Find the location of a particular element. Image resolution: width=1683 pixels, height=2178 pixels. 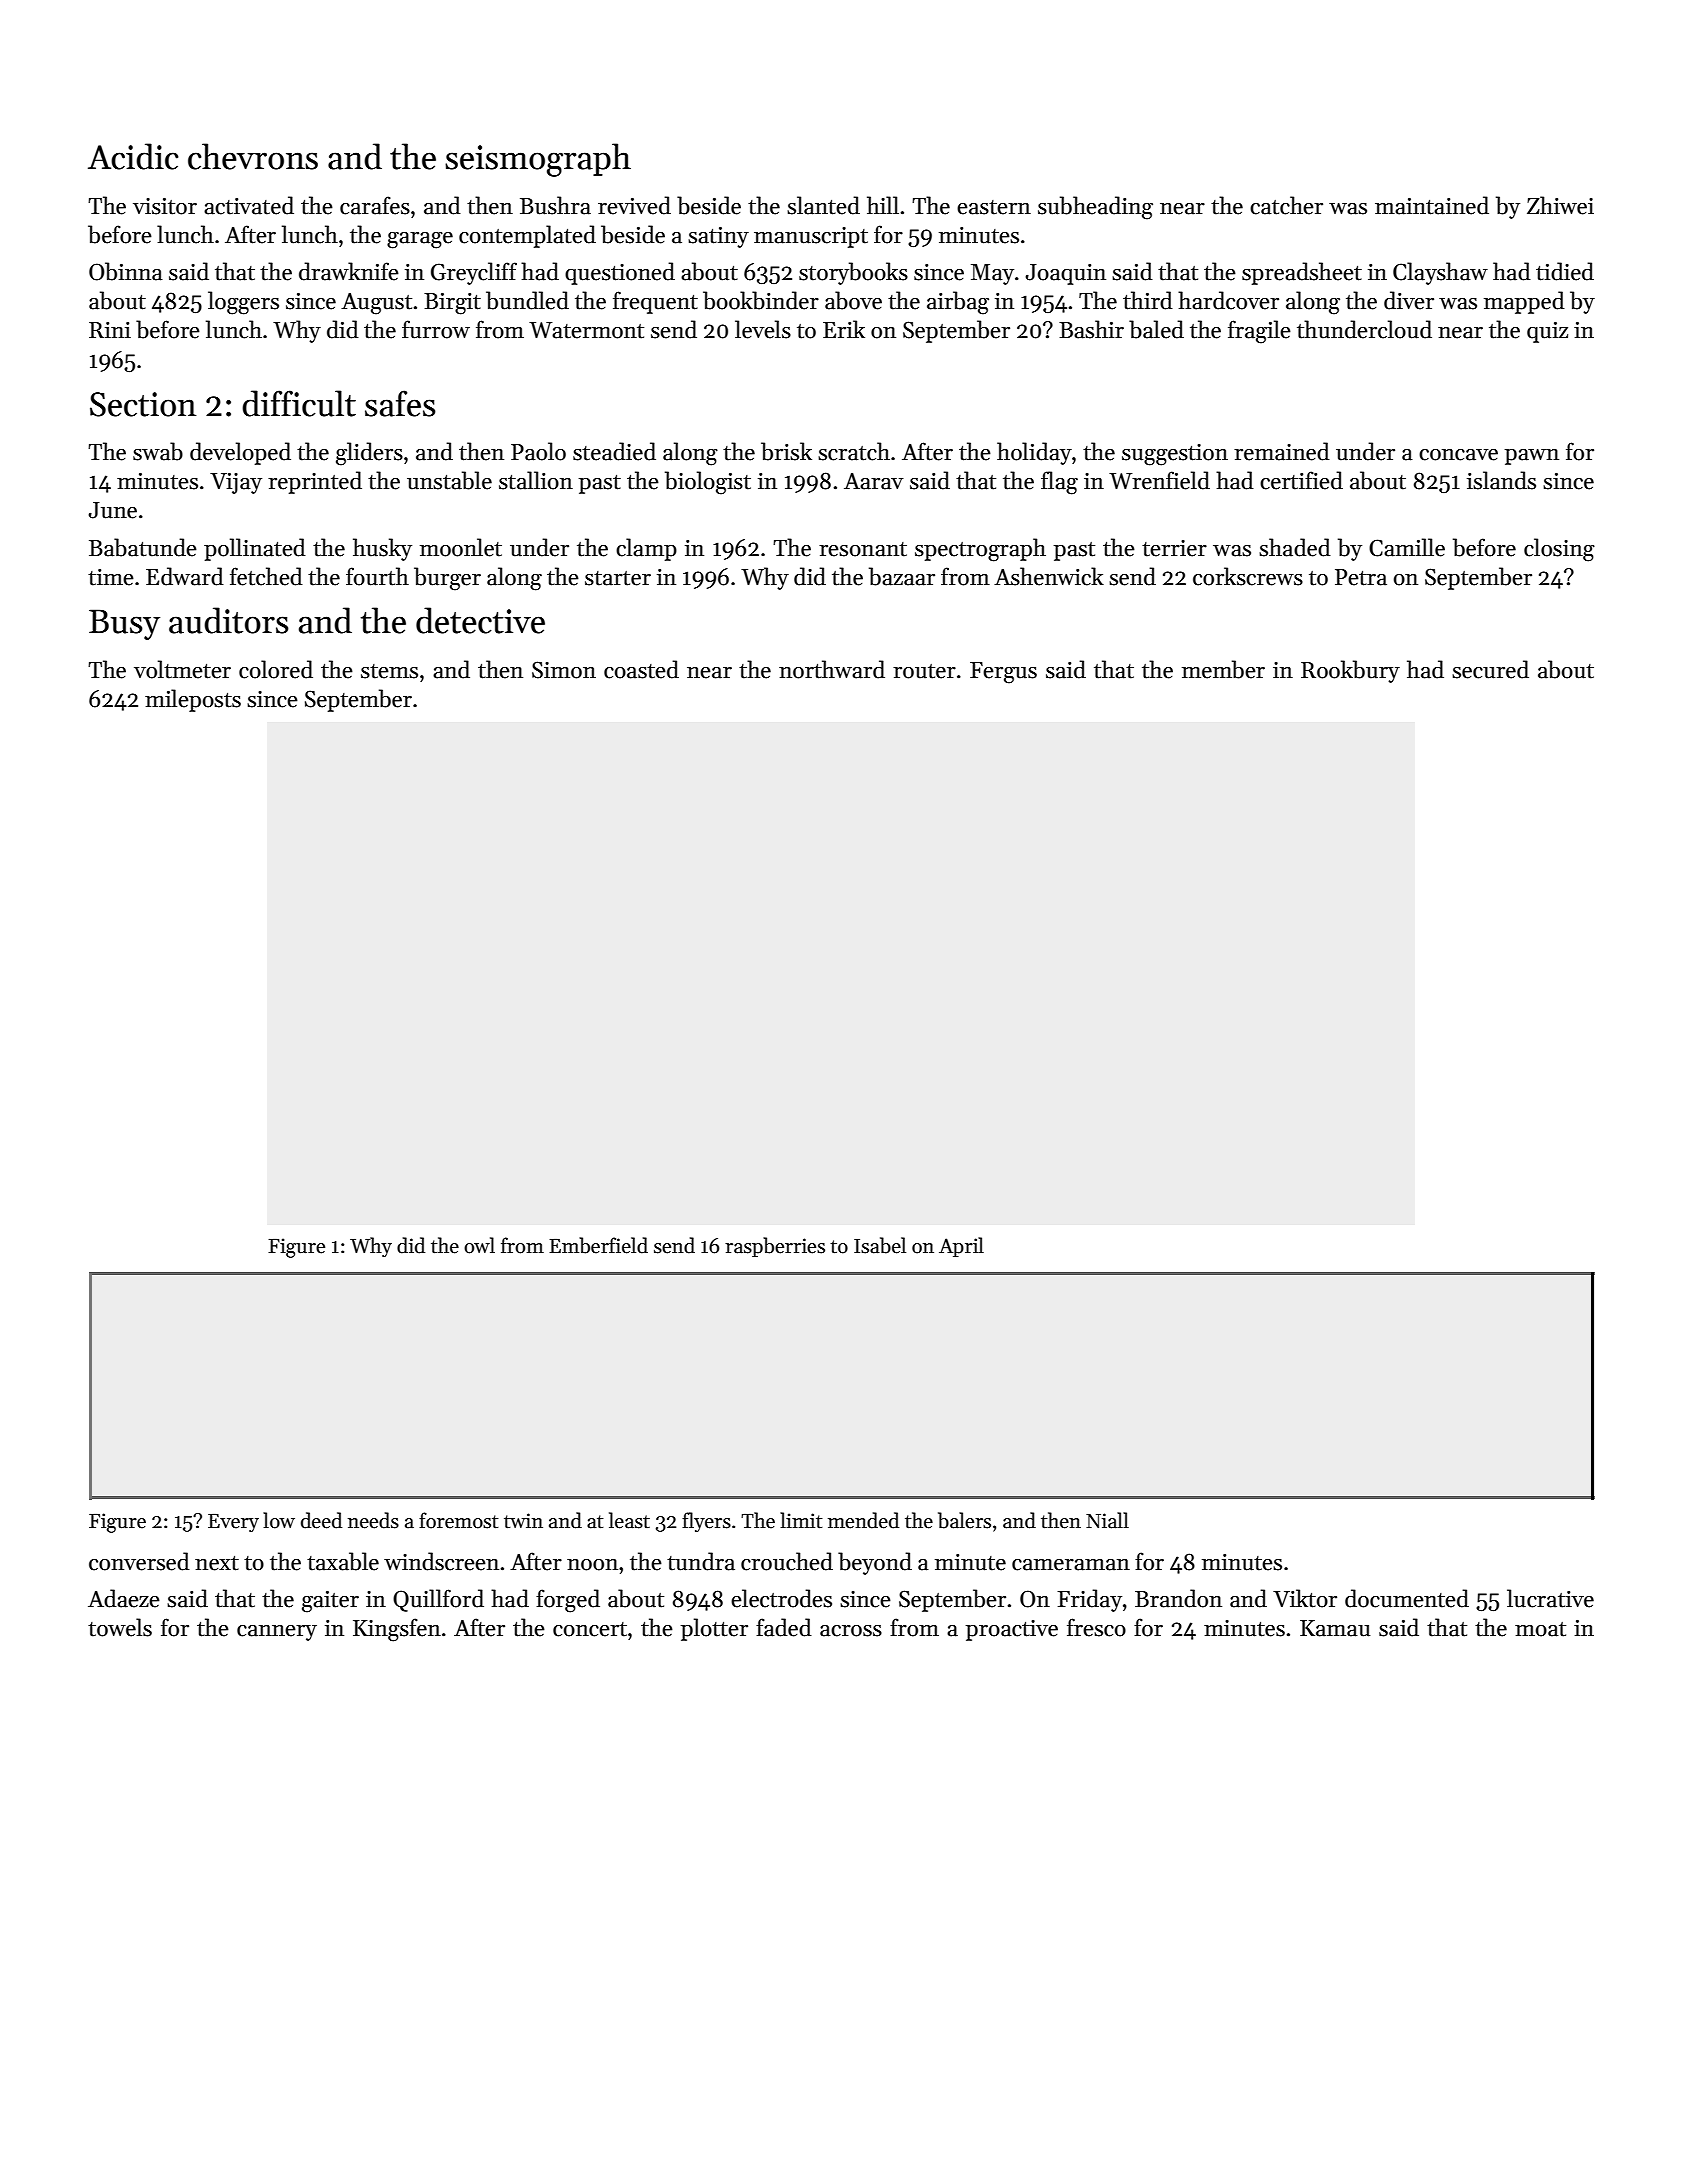

Isabel is located at coordinates (880, 1245).
